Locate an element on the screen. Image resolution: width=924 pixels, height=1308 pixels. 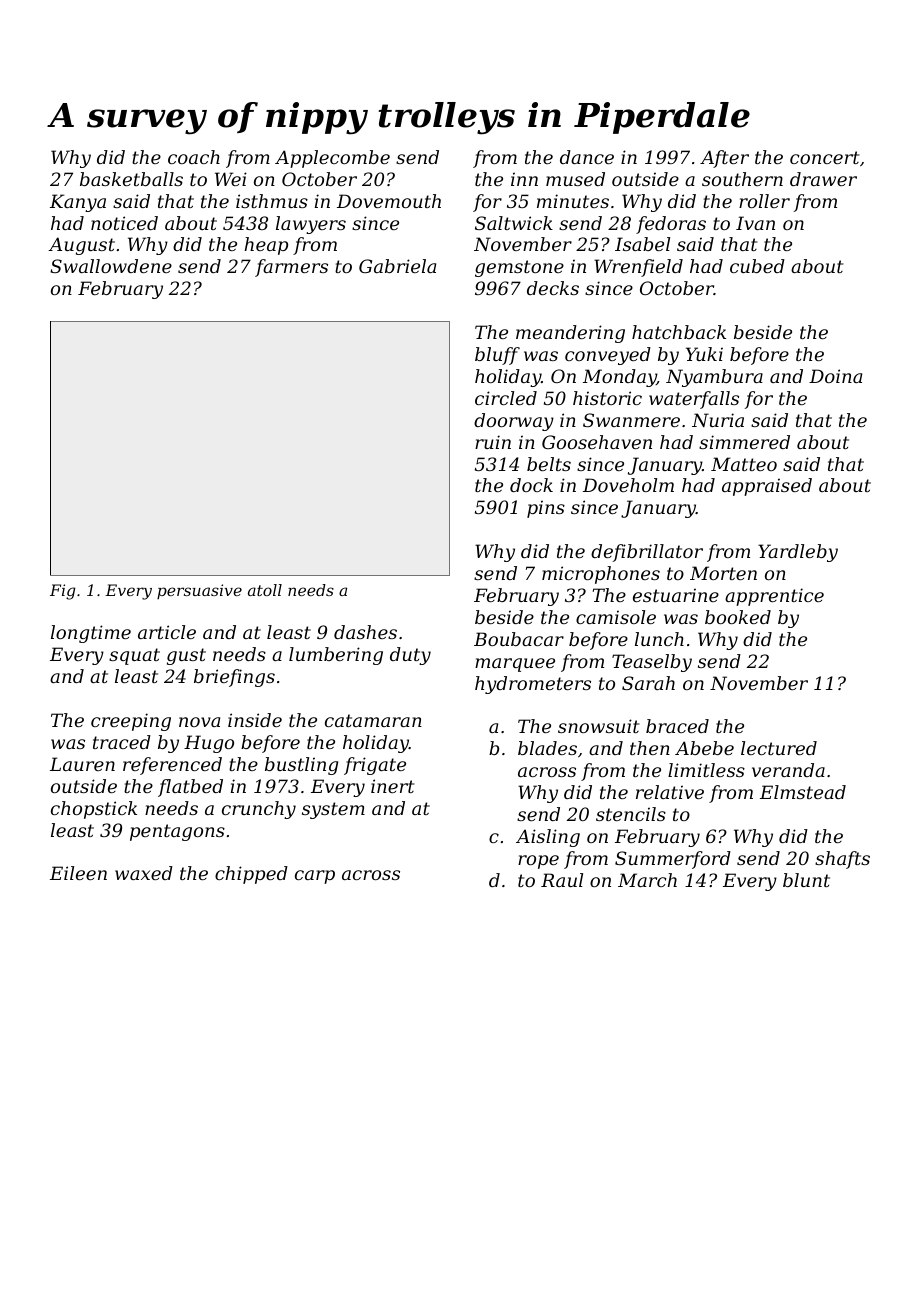
shafts is located at coordinates (842, 860).
